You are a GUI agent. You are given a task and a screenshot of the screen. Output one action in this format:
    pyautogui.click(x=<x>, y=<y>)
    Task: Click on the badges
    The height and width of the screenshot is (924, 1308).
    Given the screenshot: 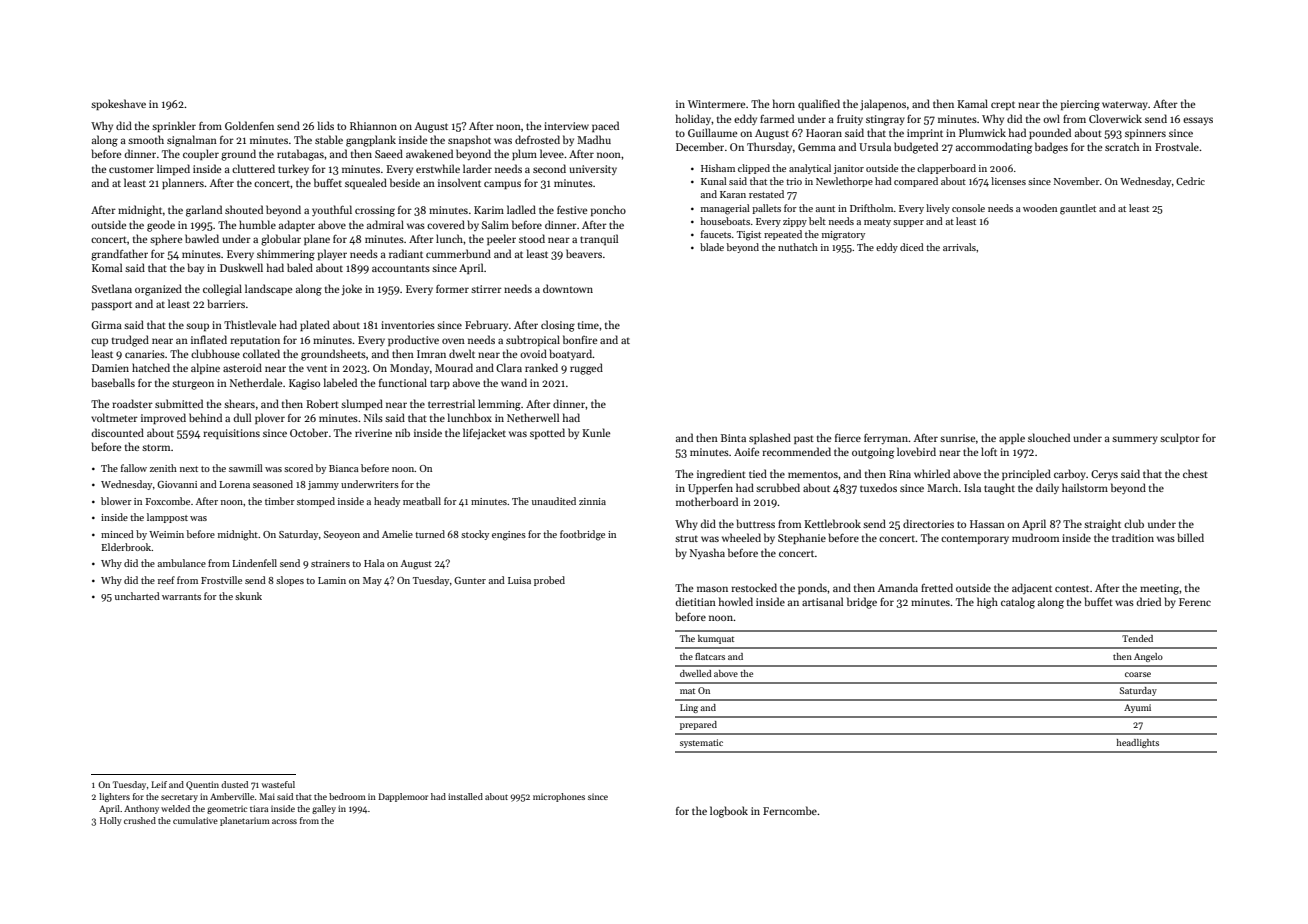 What is the action you would take?
    pyautogui.click(x=1051, y=148)
